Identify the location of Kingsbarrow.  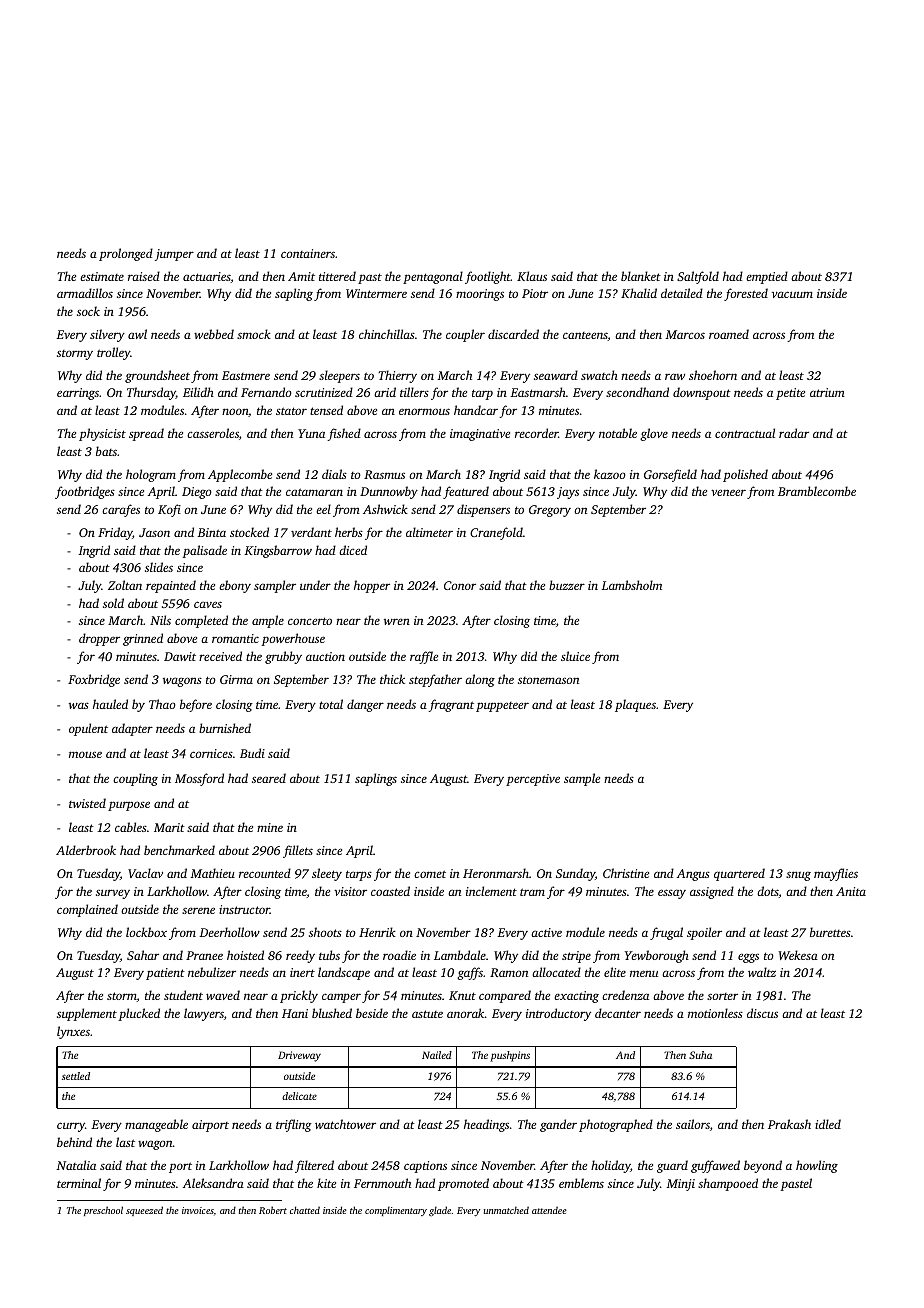
(278, 551).
